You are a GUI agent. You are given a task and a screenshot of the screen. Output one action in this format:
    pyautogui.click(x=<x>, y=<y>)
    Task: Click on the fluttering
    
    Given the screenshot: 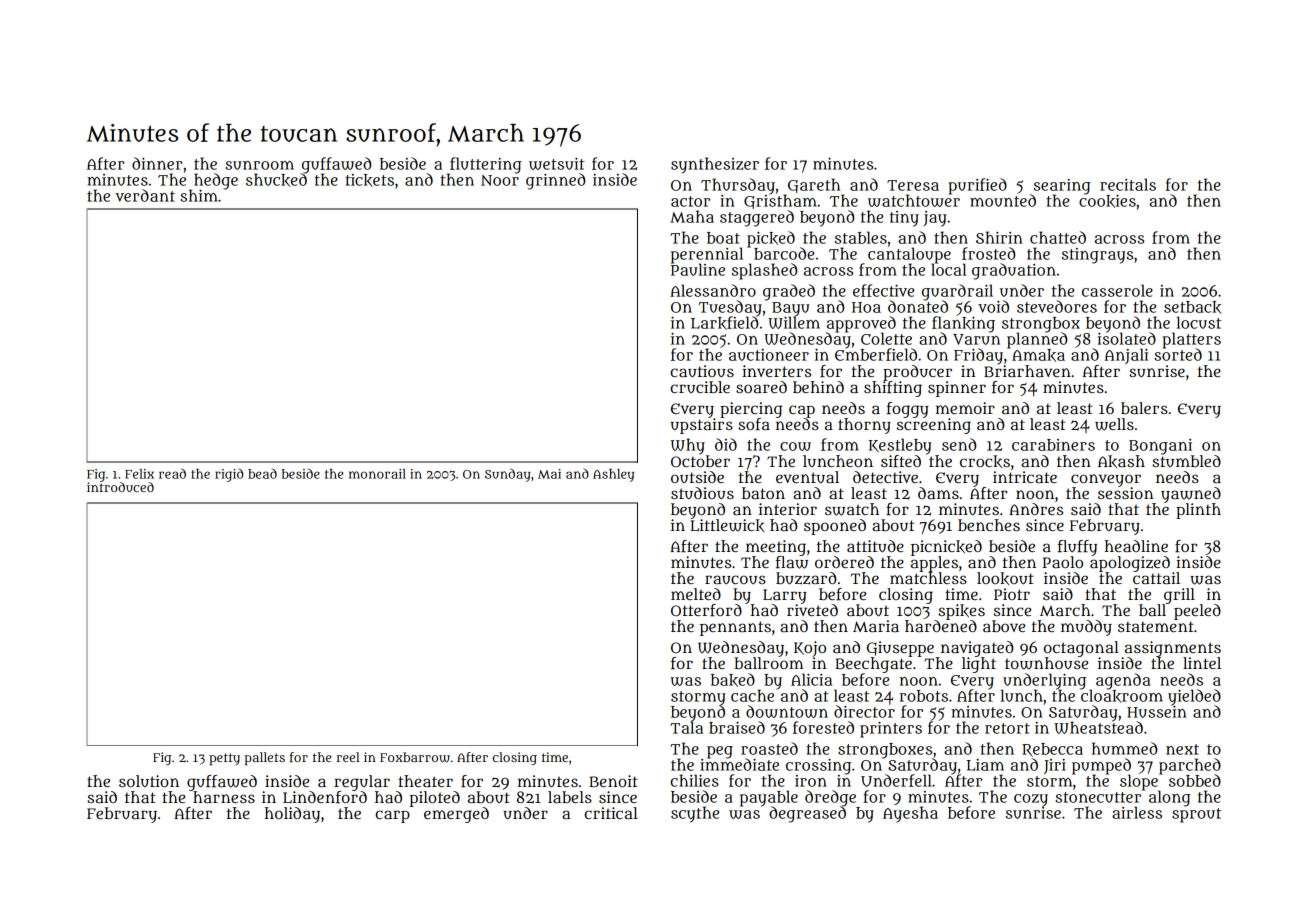 What is the action you would take?
    pyautogui.click(x=485, y=165)
